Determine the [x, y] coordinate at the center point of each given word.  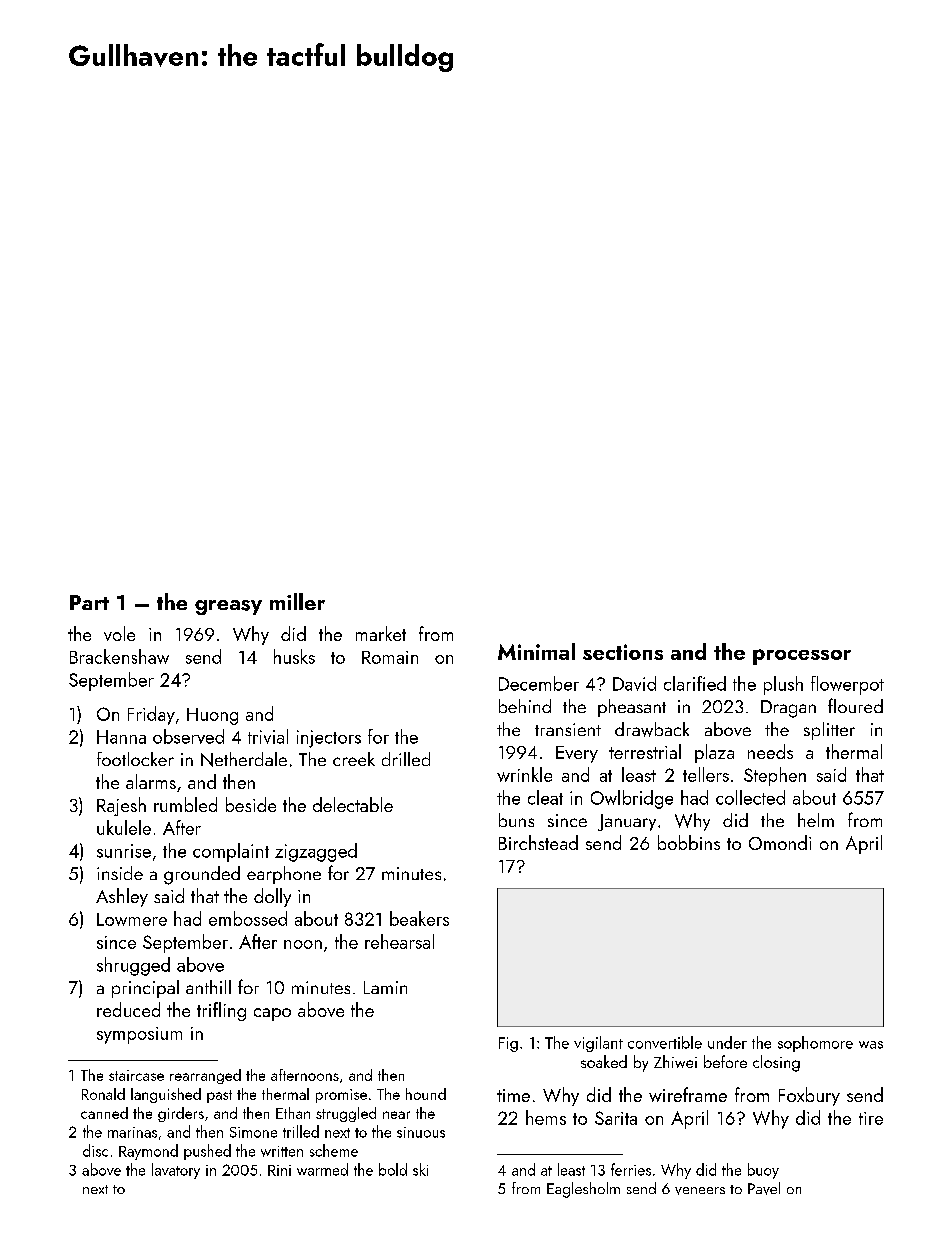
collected [750, 797]
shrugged [133, 966]
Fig [508, 1044]
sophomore [815, 1044]
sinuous [421, 1132]
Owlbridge [632, 799]
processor [802, 657]
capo [272, 1014]
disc [95, 1150]
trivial [268, 736]
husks [294, 656]
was [871, 1045]
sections [623, 652]
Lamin [385, 987]
